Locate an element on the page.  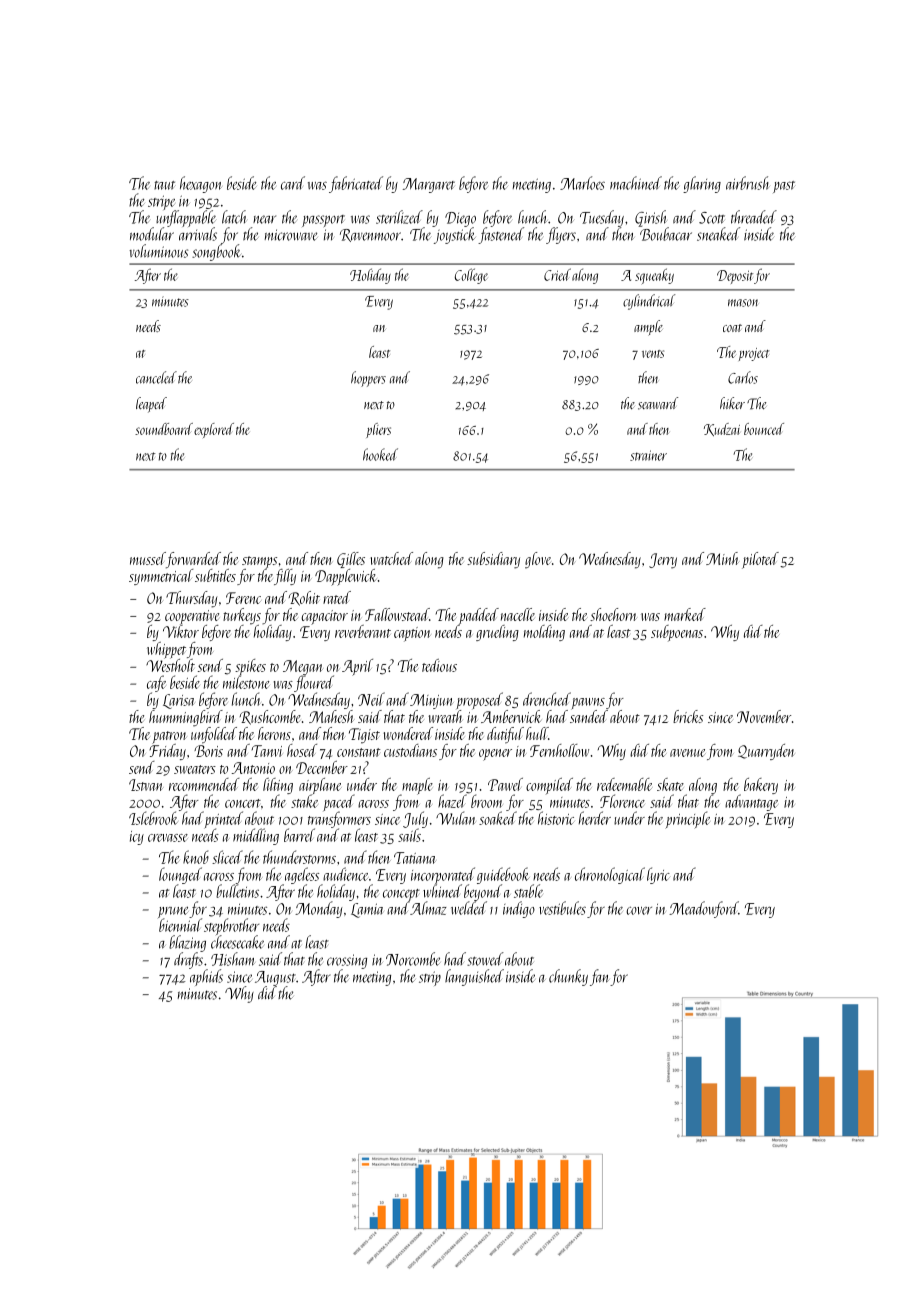
Deposit is located at coordinates (735, 277).
